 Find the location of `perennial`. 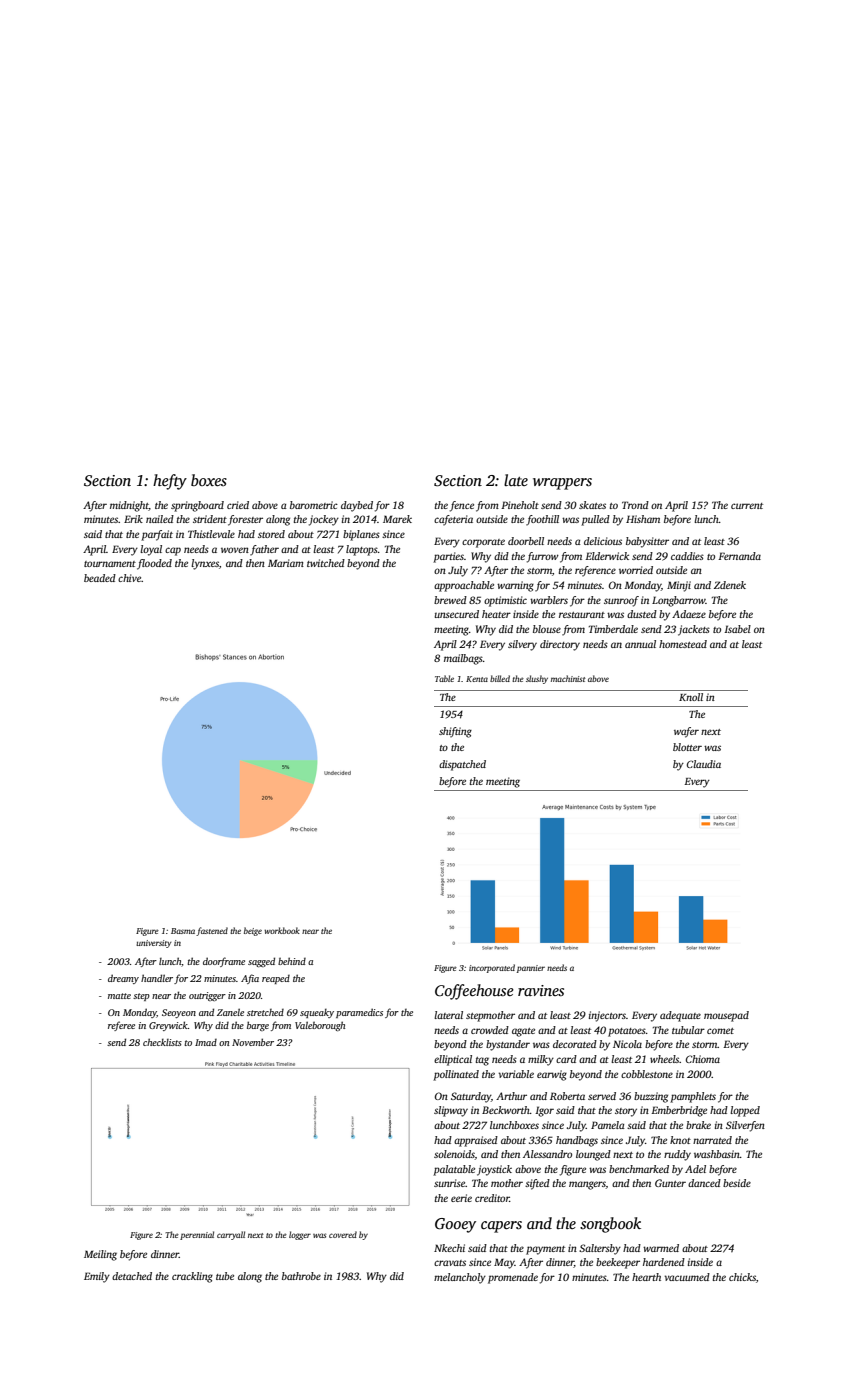

perennial is located at coordinates (197, 1235).
